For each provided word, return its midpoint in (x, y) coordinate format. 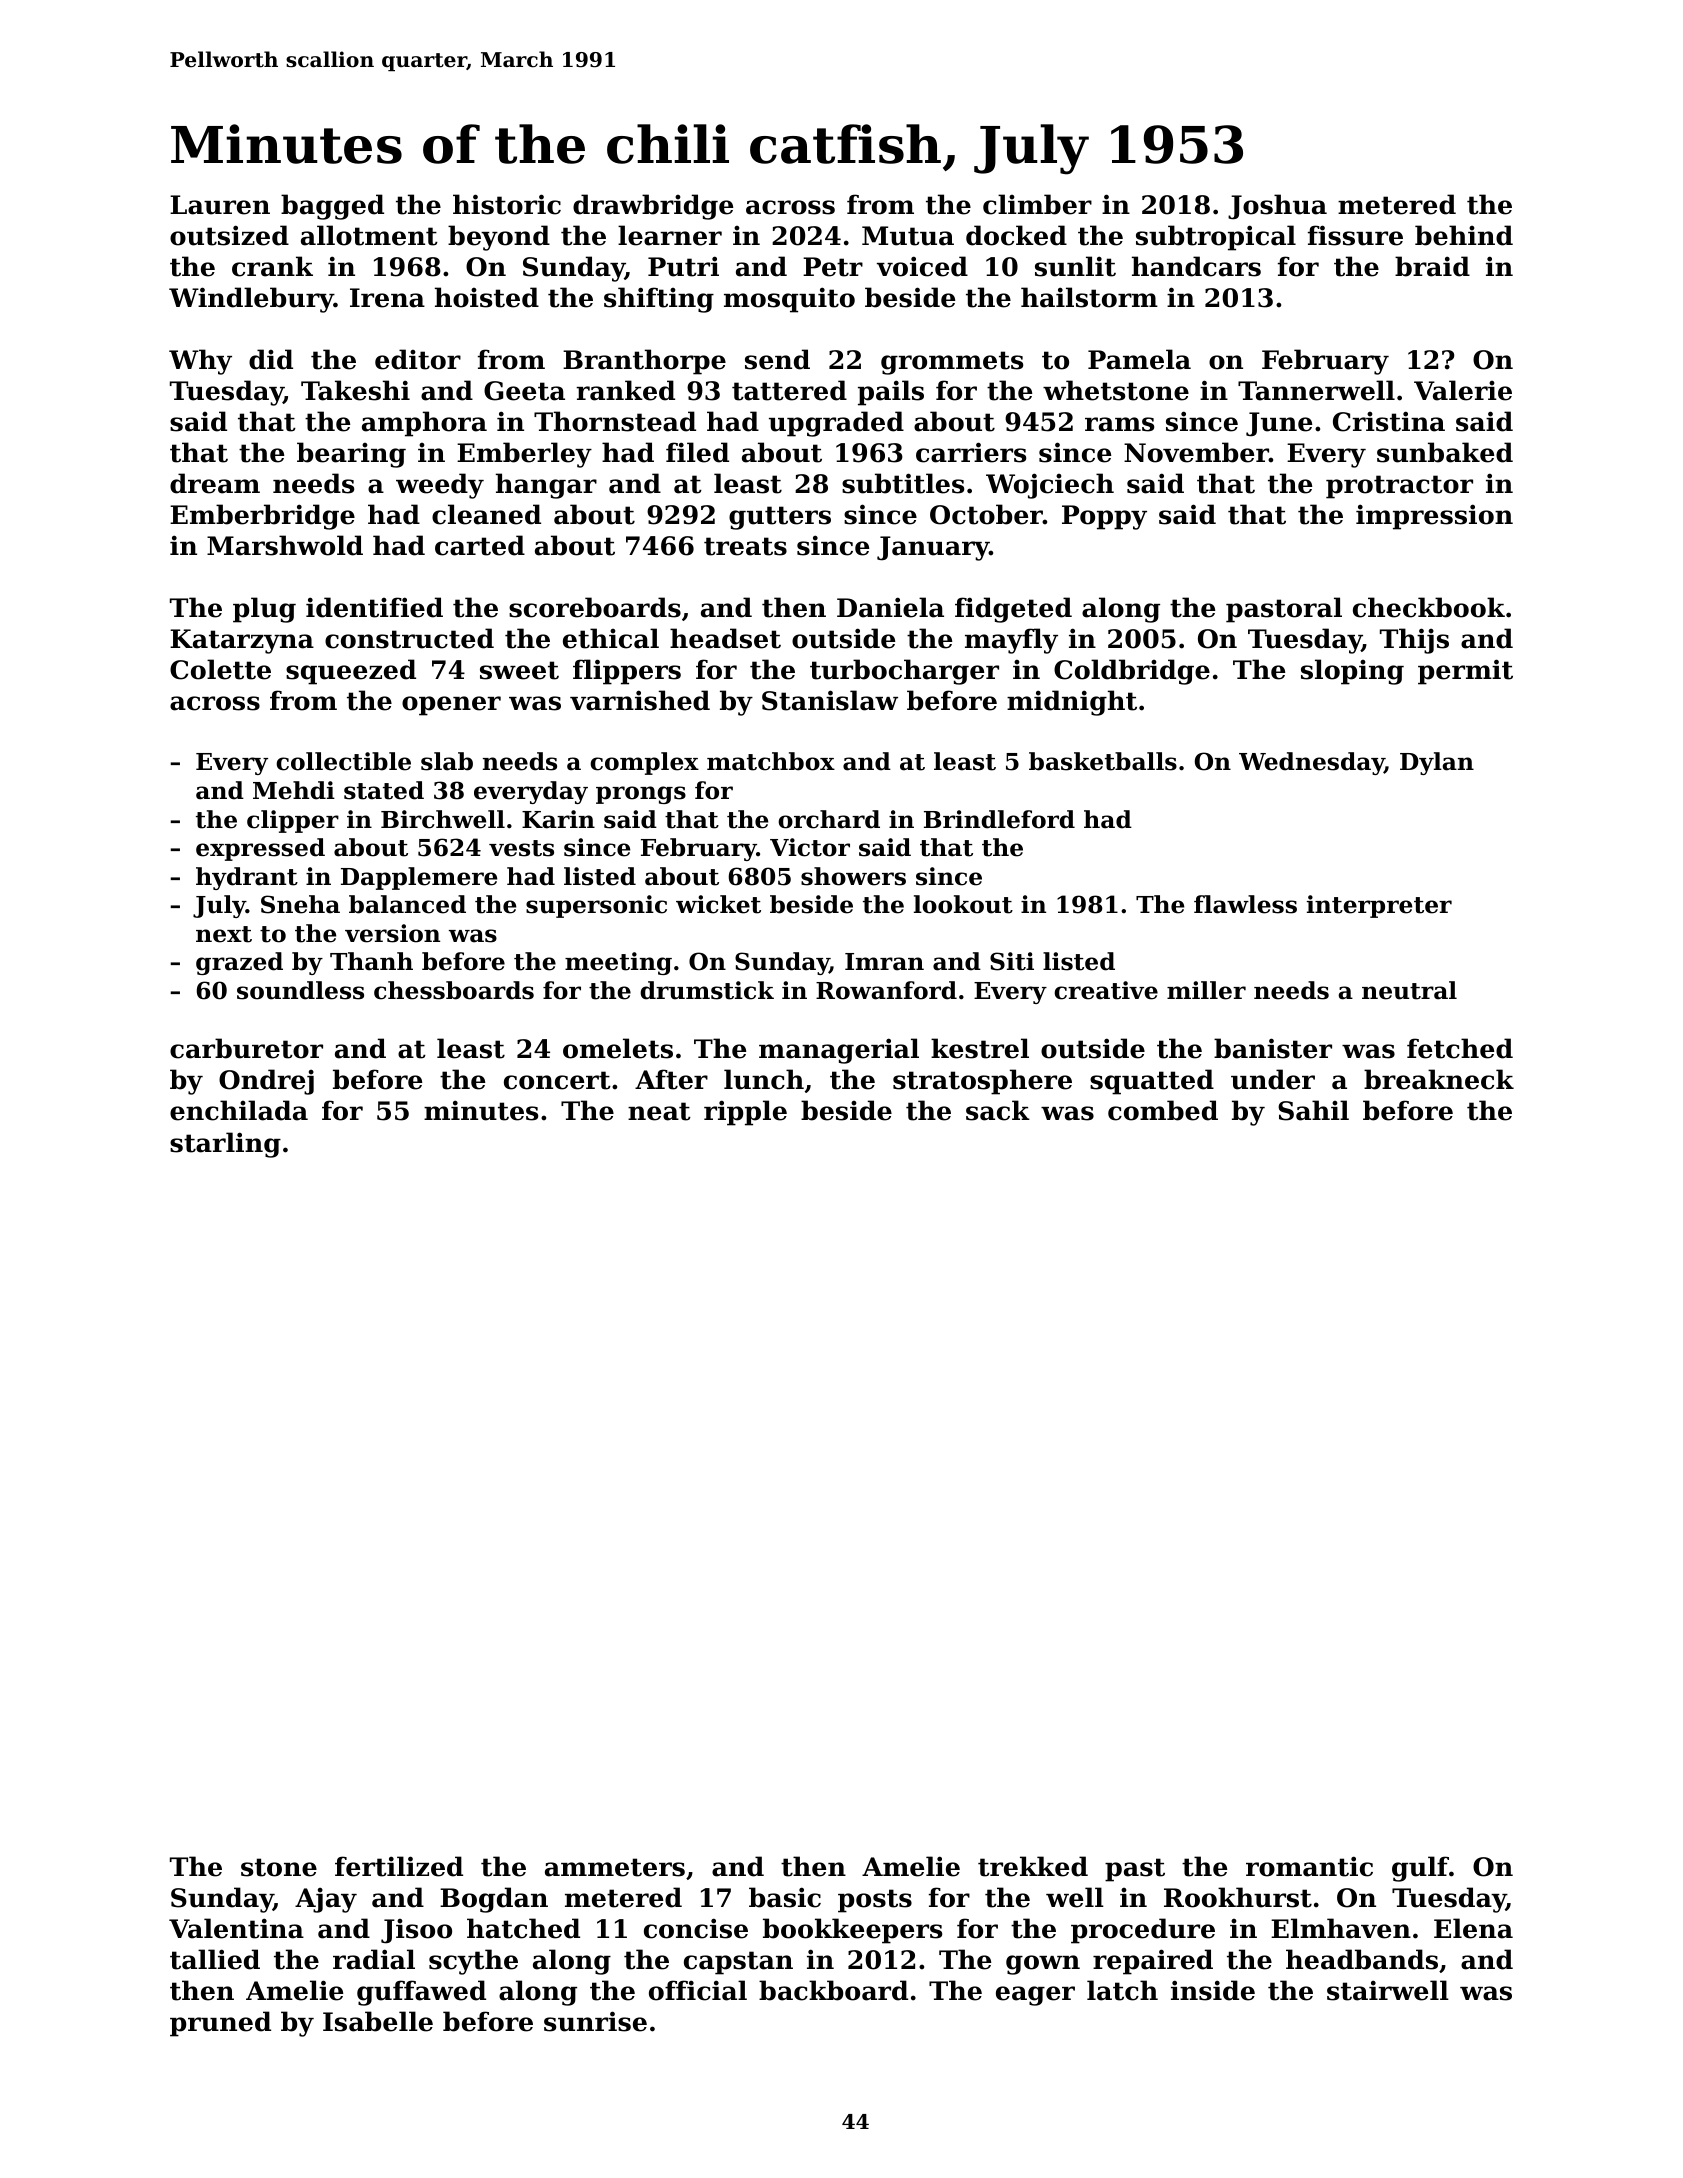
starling (225, 1145)
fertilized (399, 1866)
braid (1432, 266)
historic (507, 204)
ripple (745, 1113)
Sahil (1313, 1110)
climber (1037, 204)
